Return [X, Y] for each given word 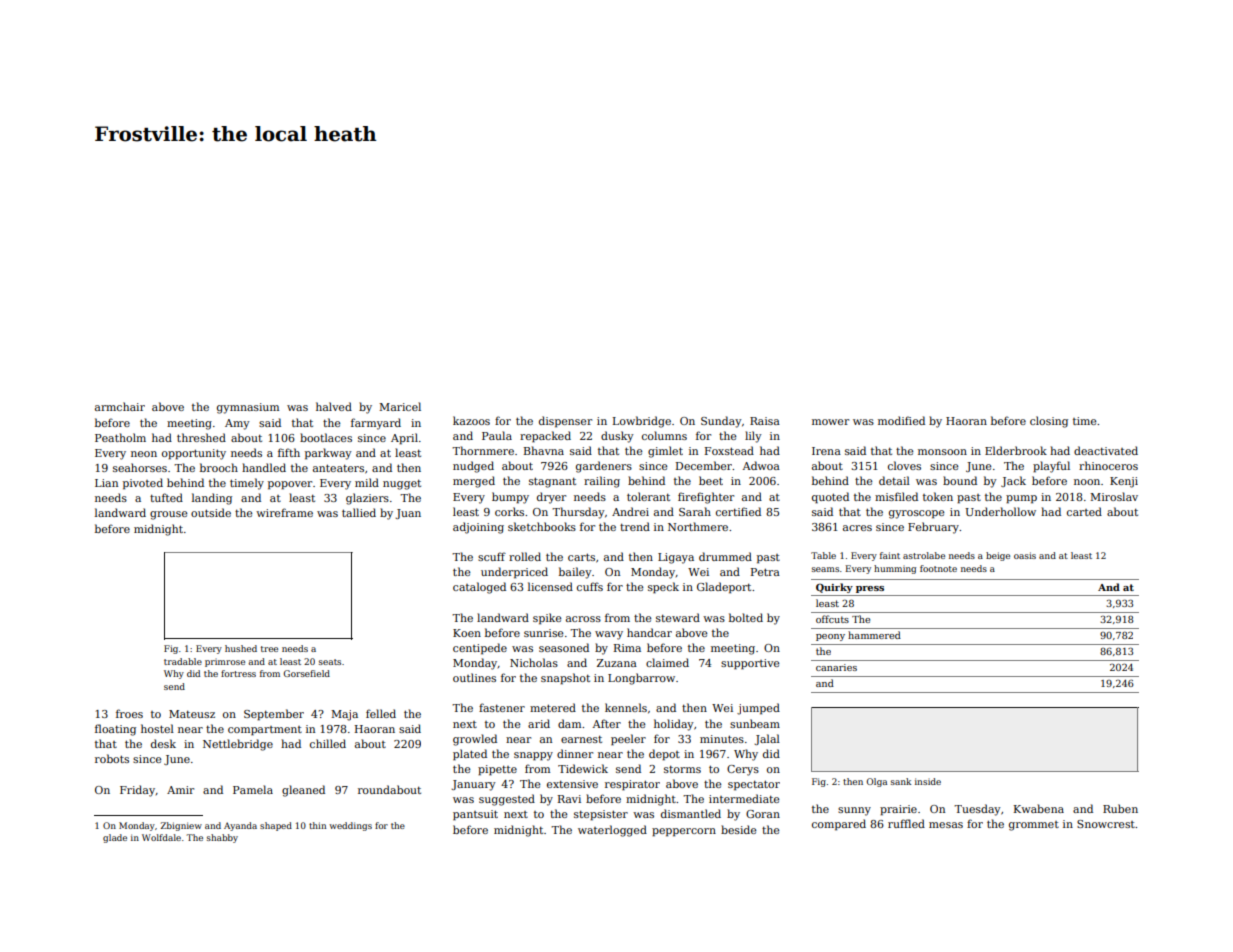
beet [711, 480]
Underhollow [1000, 511]
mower [830, 422]
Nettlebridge [238, 745]
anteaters [338, 468]
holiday [674, 725]
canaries [836, 667]
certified [738, 511]
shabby [222, 838]
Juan [408, 514]
